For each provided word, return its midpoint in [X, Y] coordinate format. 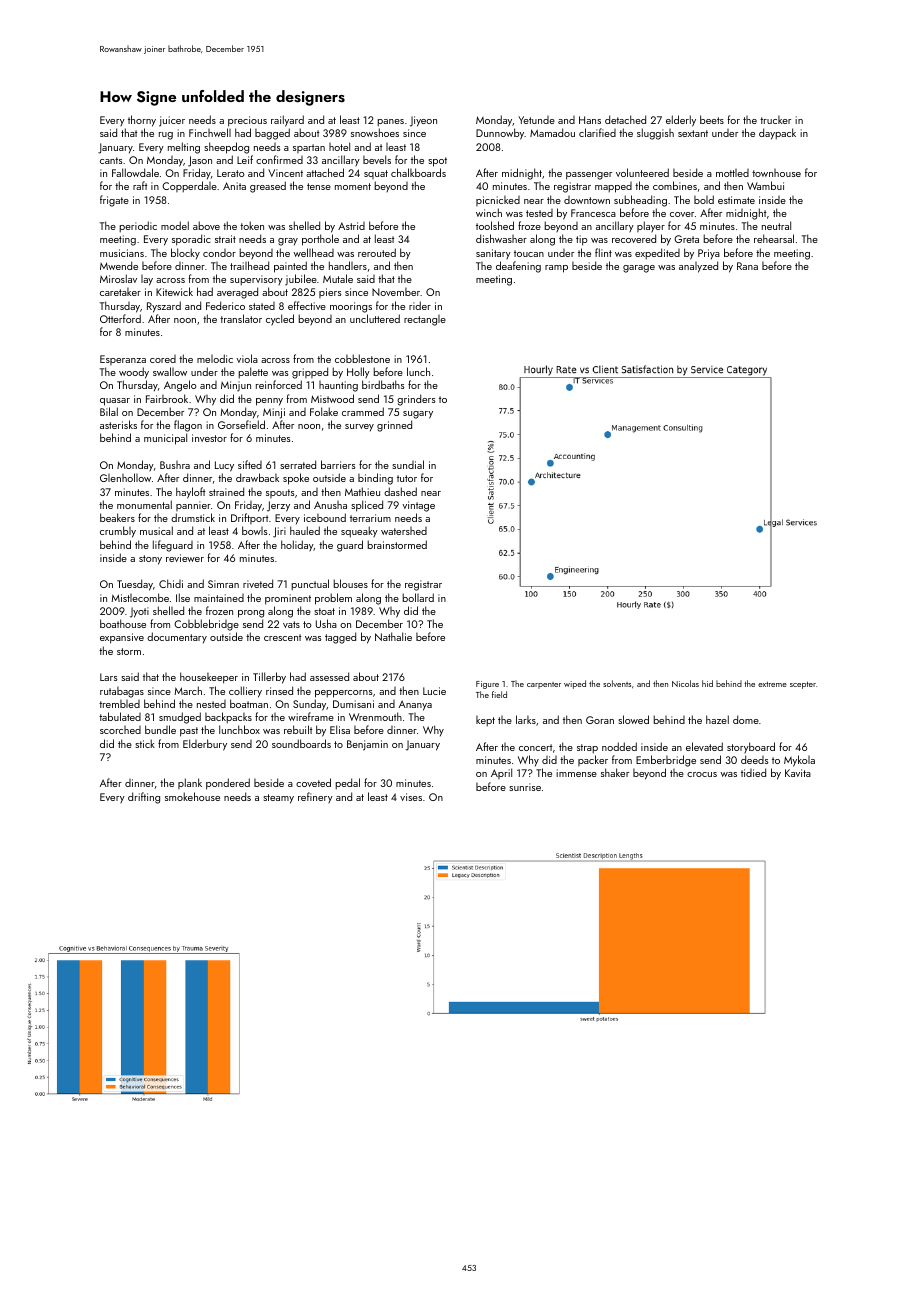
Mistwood [332, 398]
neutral [776, 225]
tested [539, 213]
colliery [245, 692]
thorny [142, 121]
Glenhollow [125, 477]
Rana [747, 266]
